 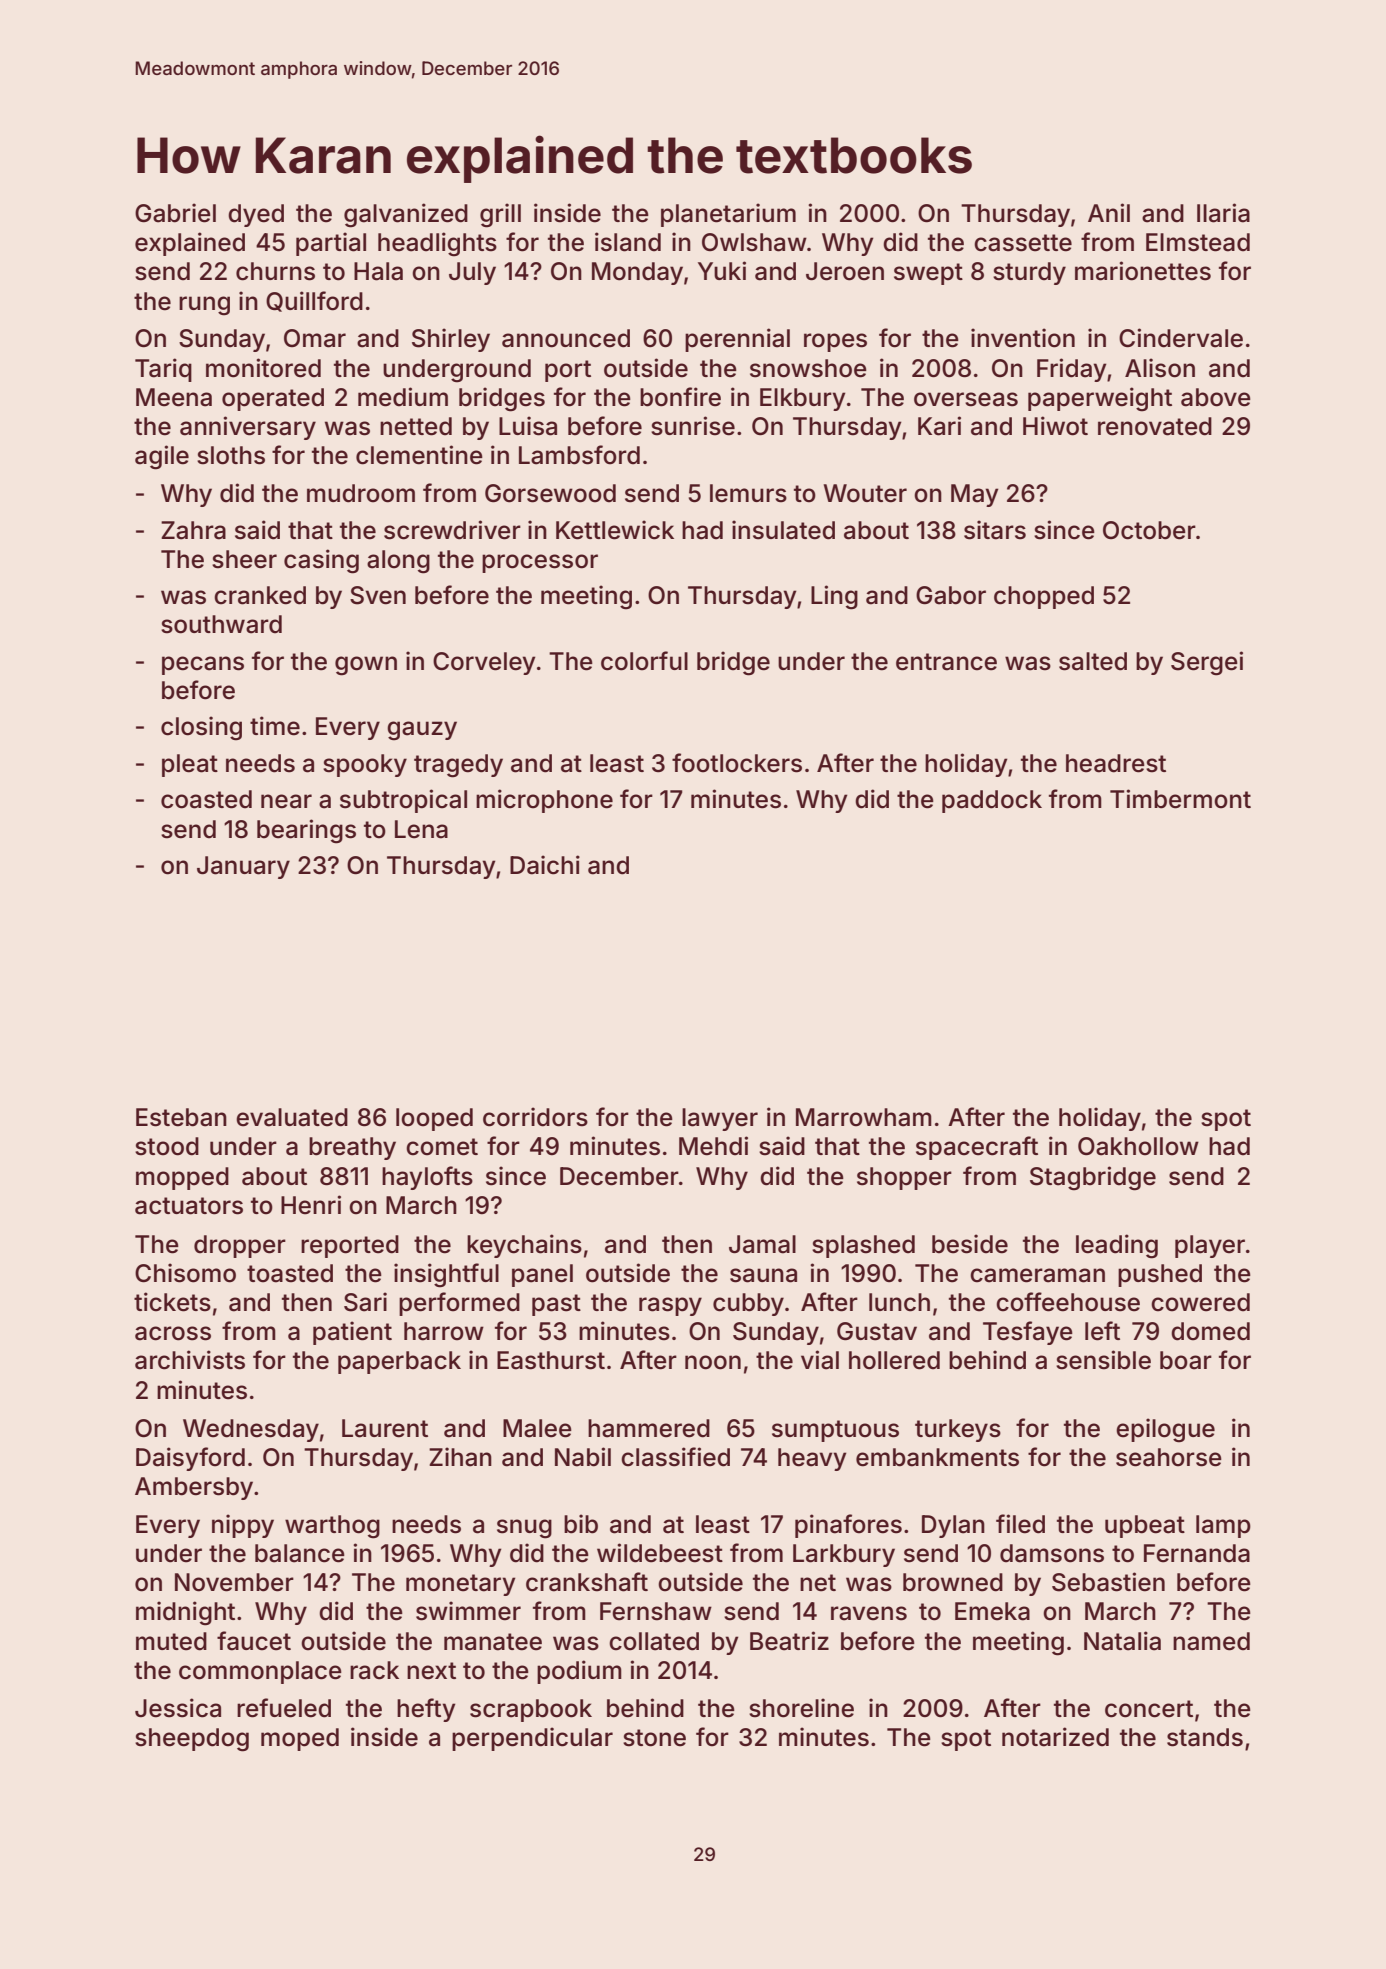 What do you see at coordinates (190, 1459) in the screenshot?
I see `Daisyford` at bounding box center [190, 1459].
